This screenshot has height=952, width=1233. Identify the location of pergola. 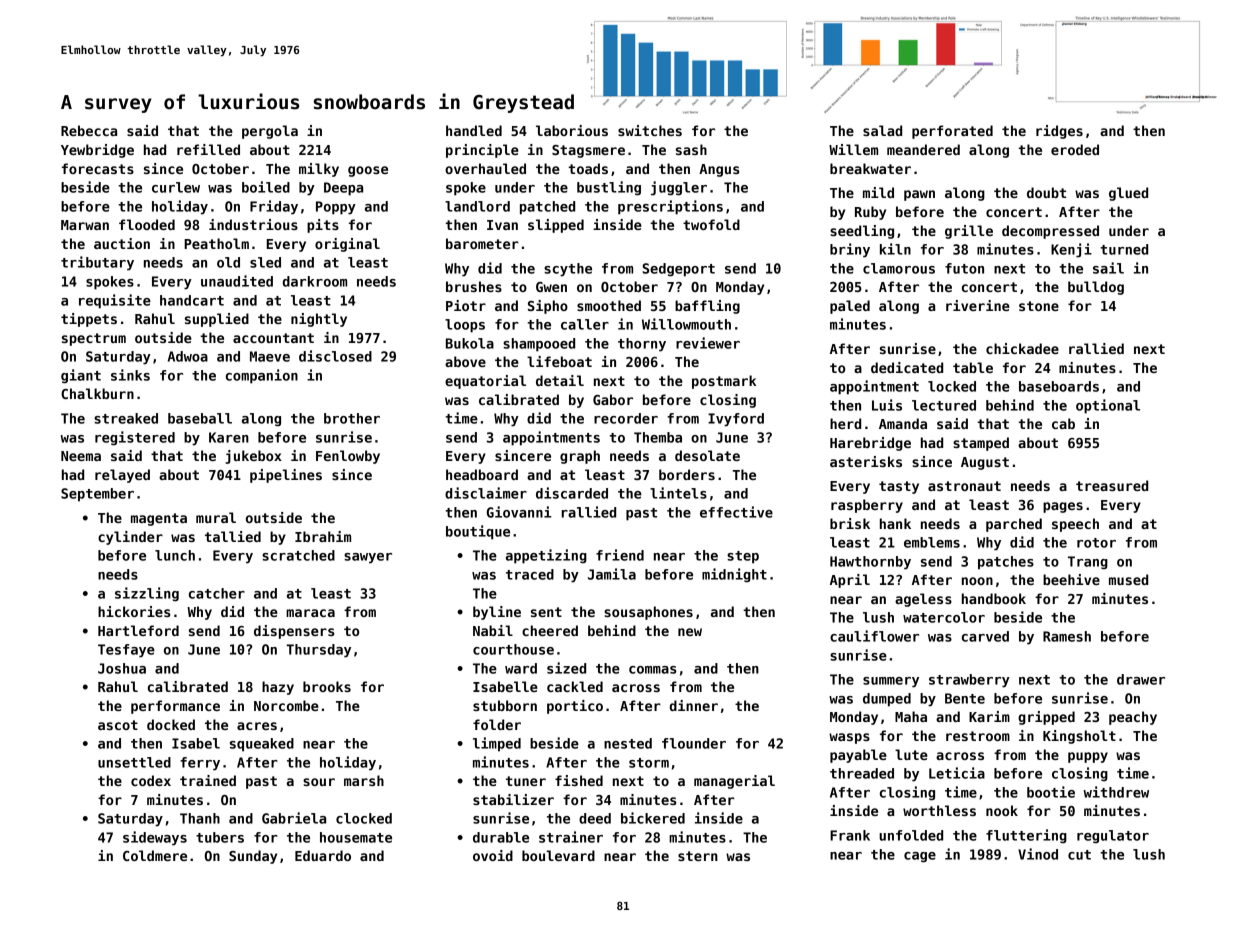
(270, 132).
